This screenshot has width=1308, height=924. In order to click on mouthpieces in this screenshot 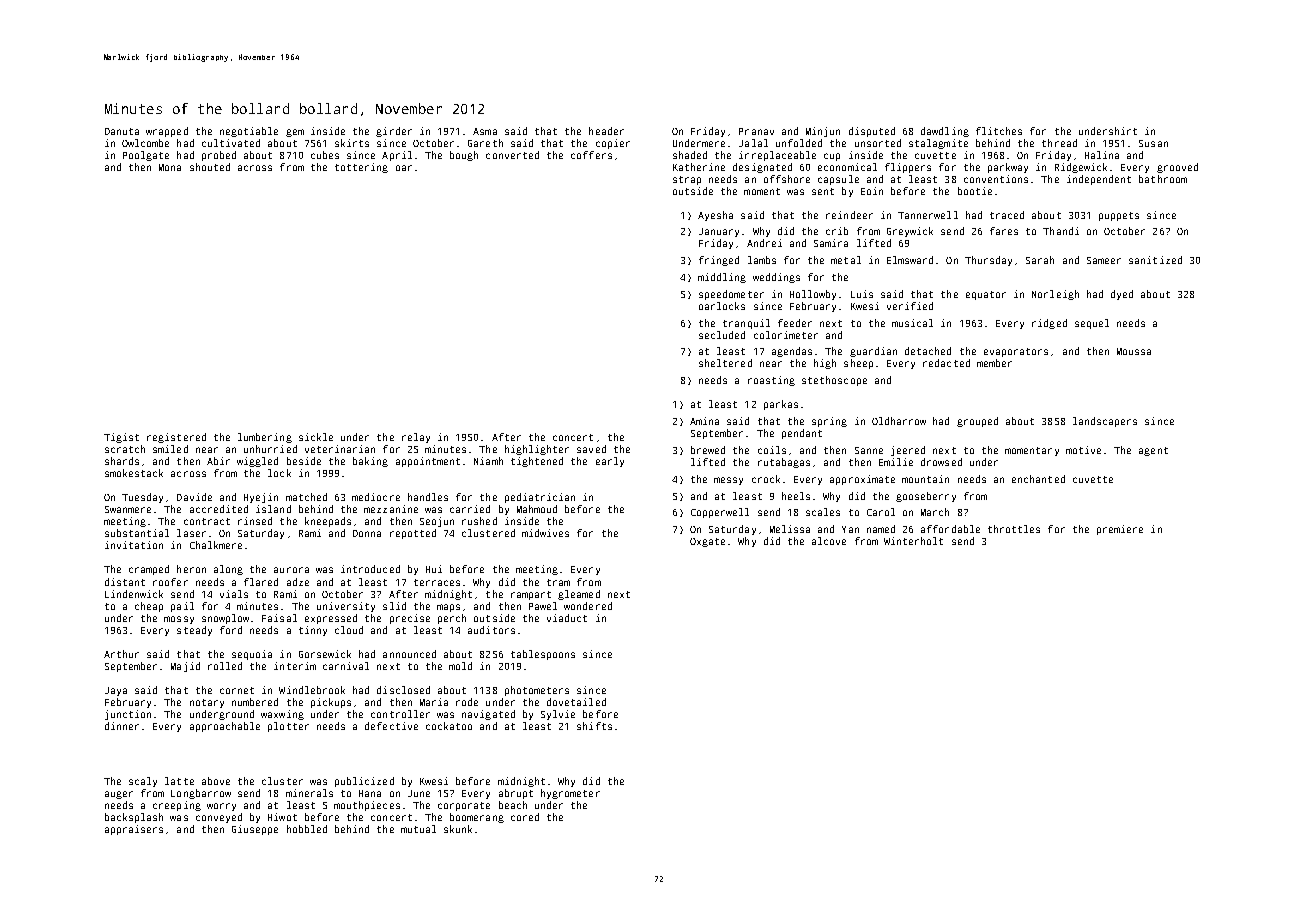, I will do `click(367, 806)`.
